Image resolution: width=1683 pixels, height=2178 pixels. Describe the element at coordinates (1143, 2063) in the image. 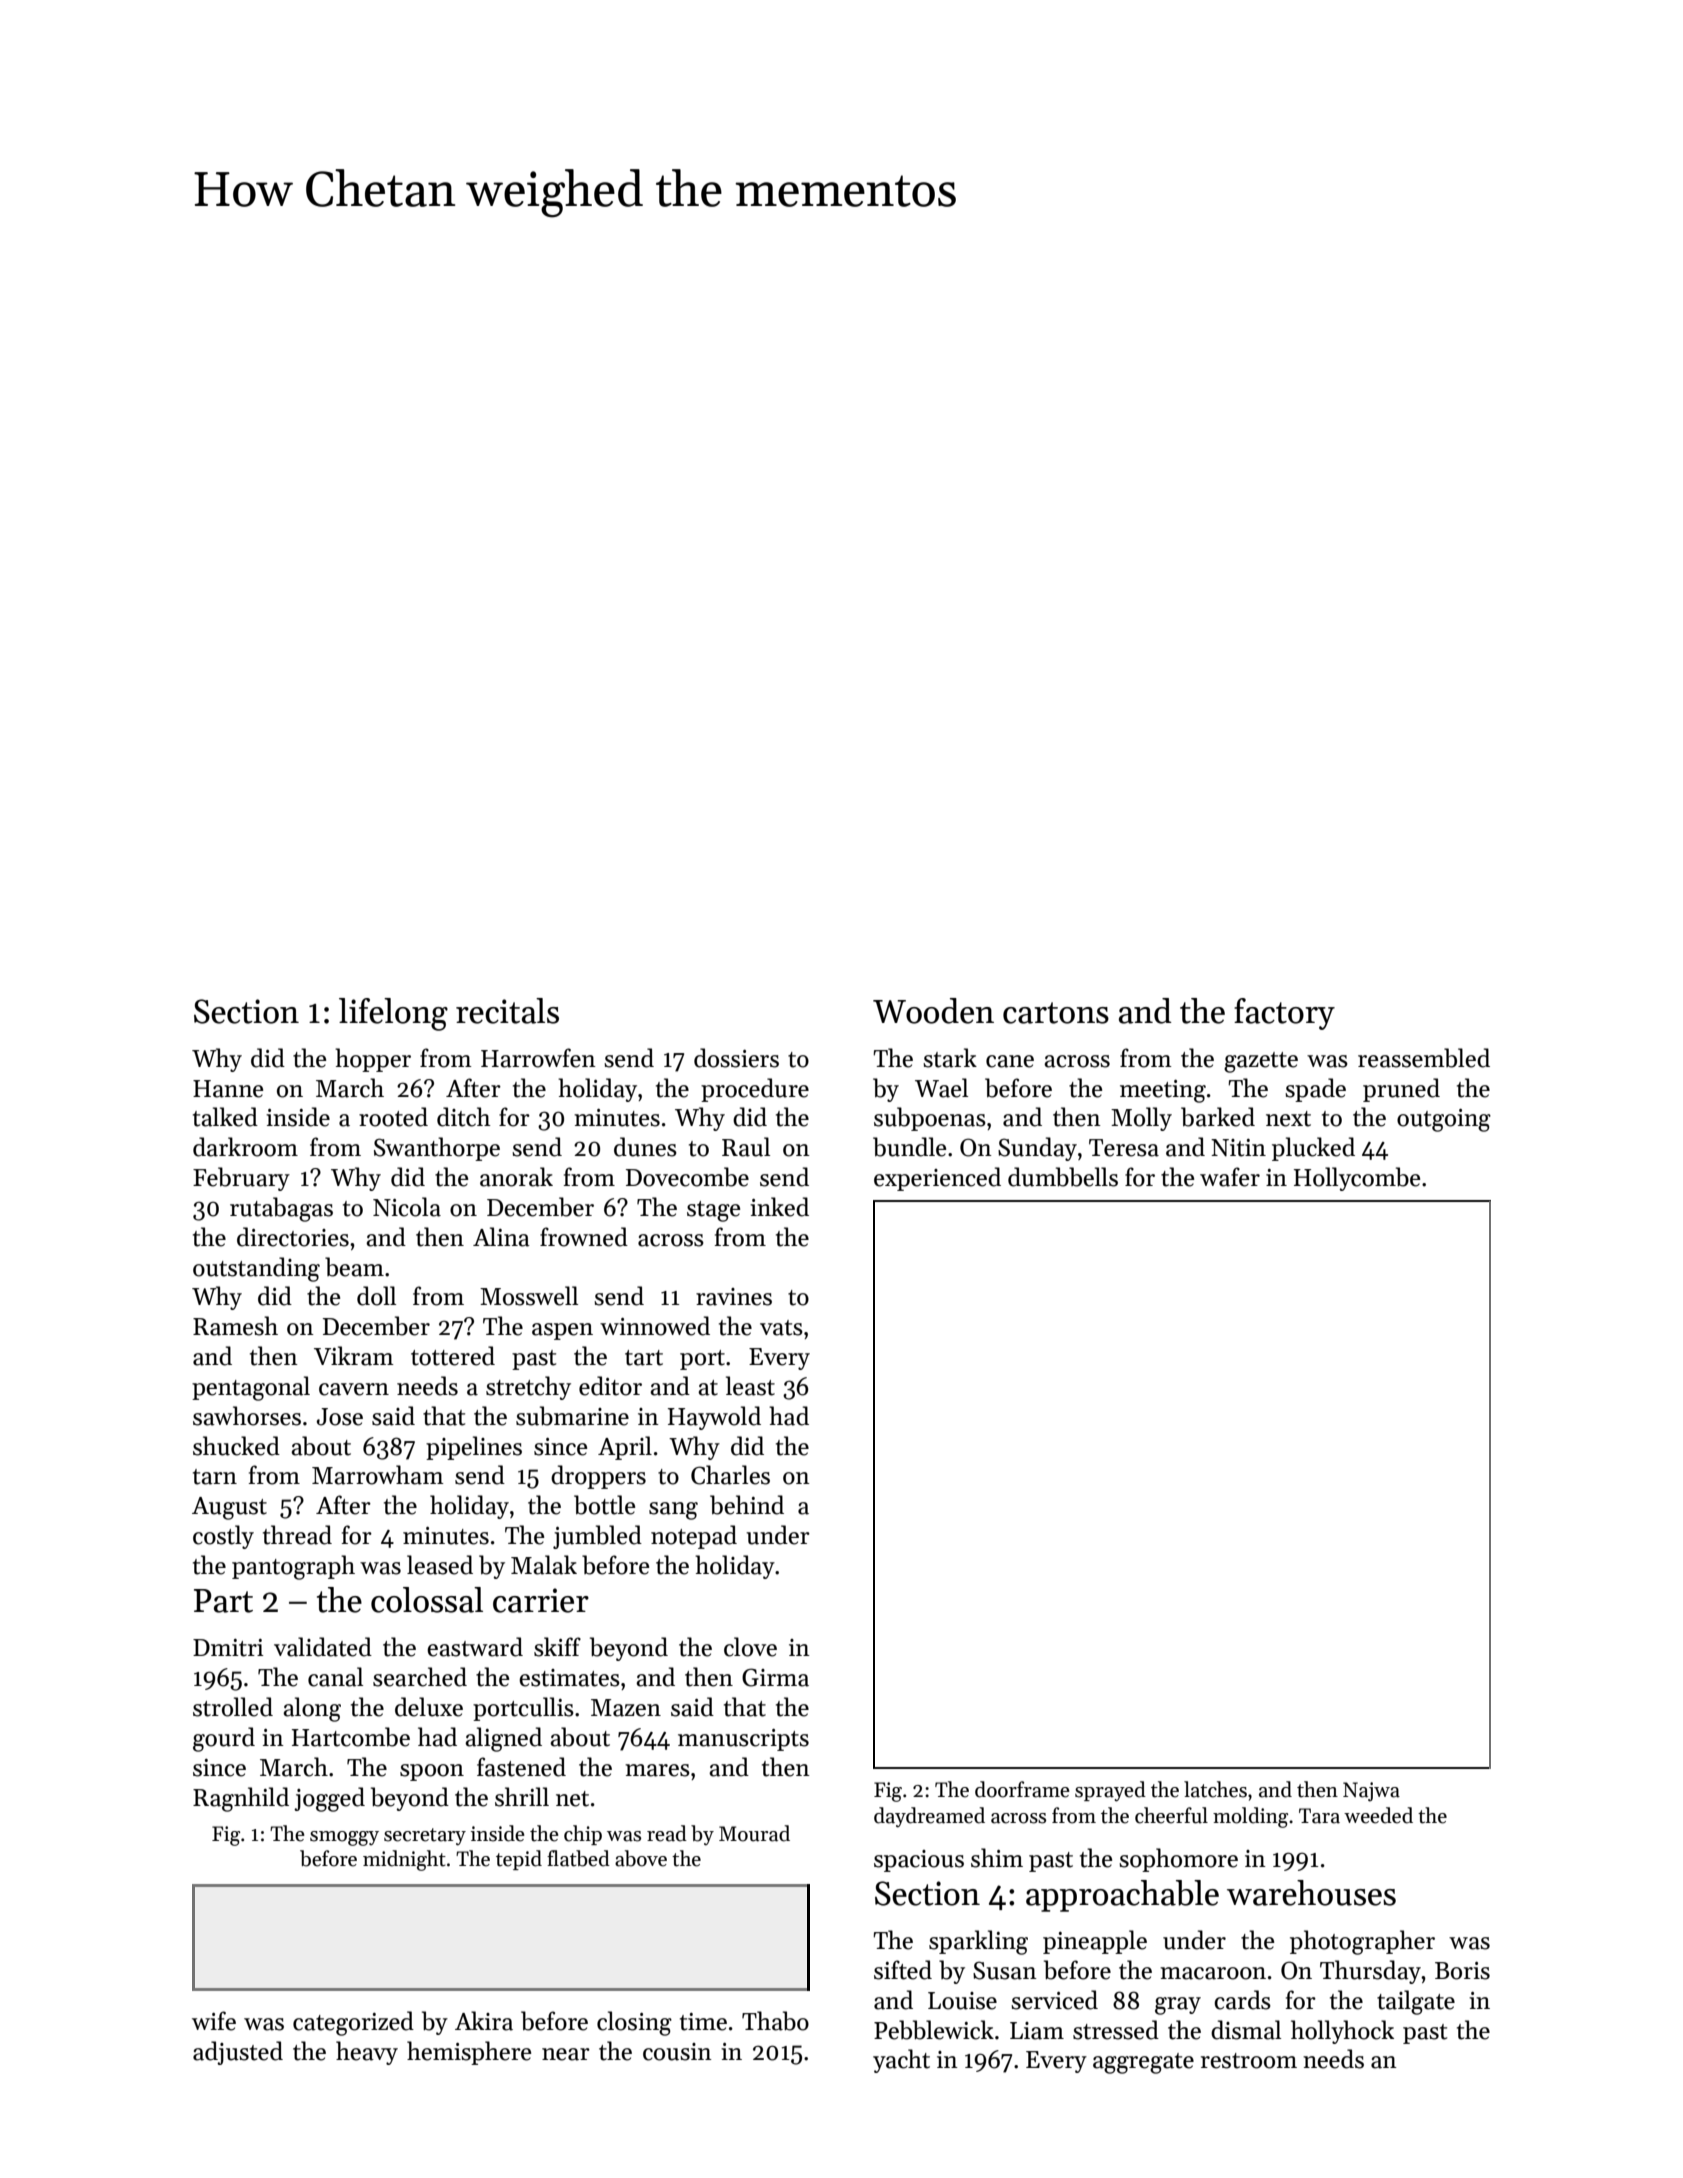

I see `aggregate` at that location.
